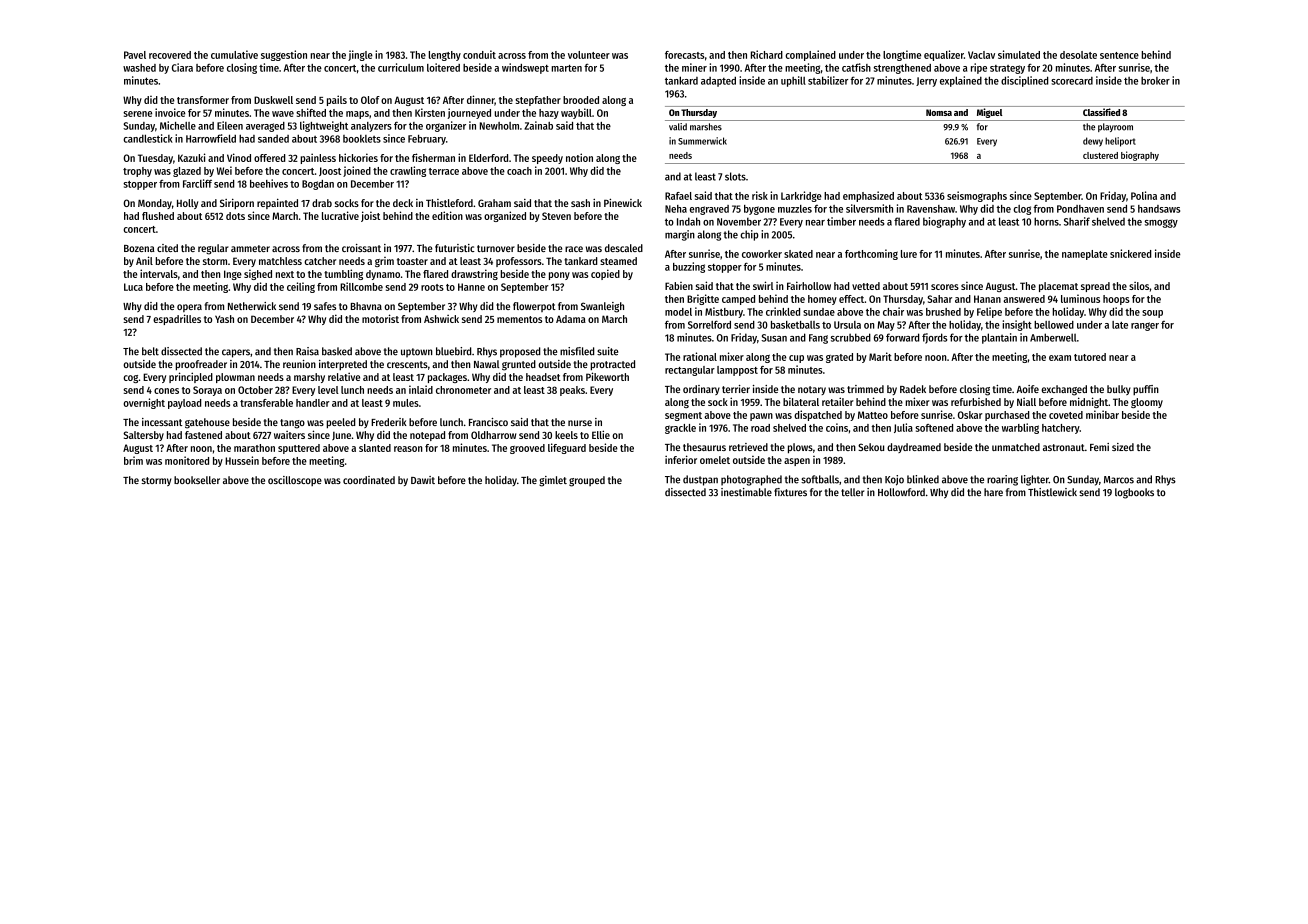 The width and height of the document is (1308, 924). Describe the element at coordinates (1060, 358) in the document. I see `exam` at that location.
